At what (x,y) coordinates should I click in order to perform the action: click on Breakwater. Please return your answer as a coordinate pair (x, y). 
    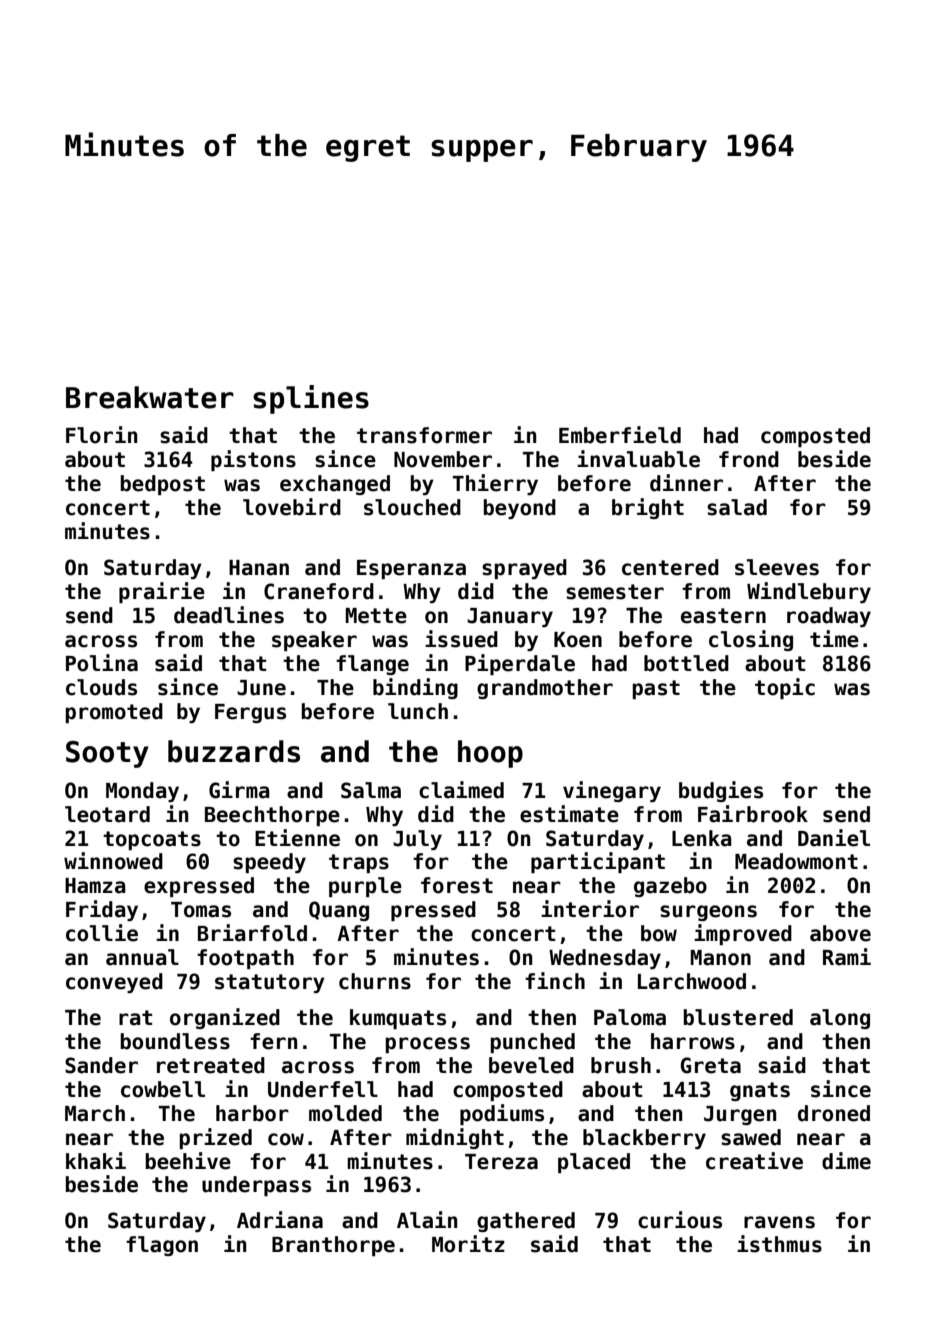
    Looking at the image, I should click on (150, 397).
